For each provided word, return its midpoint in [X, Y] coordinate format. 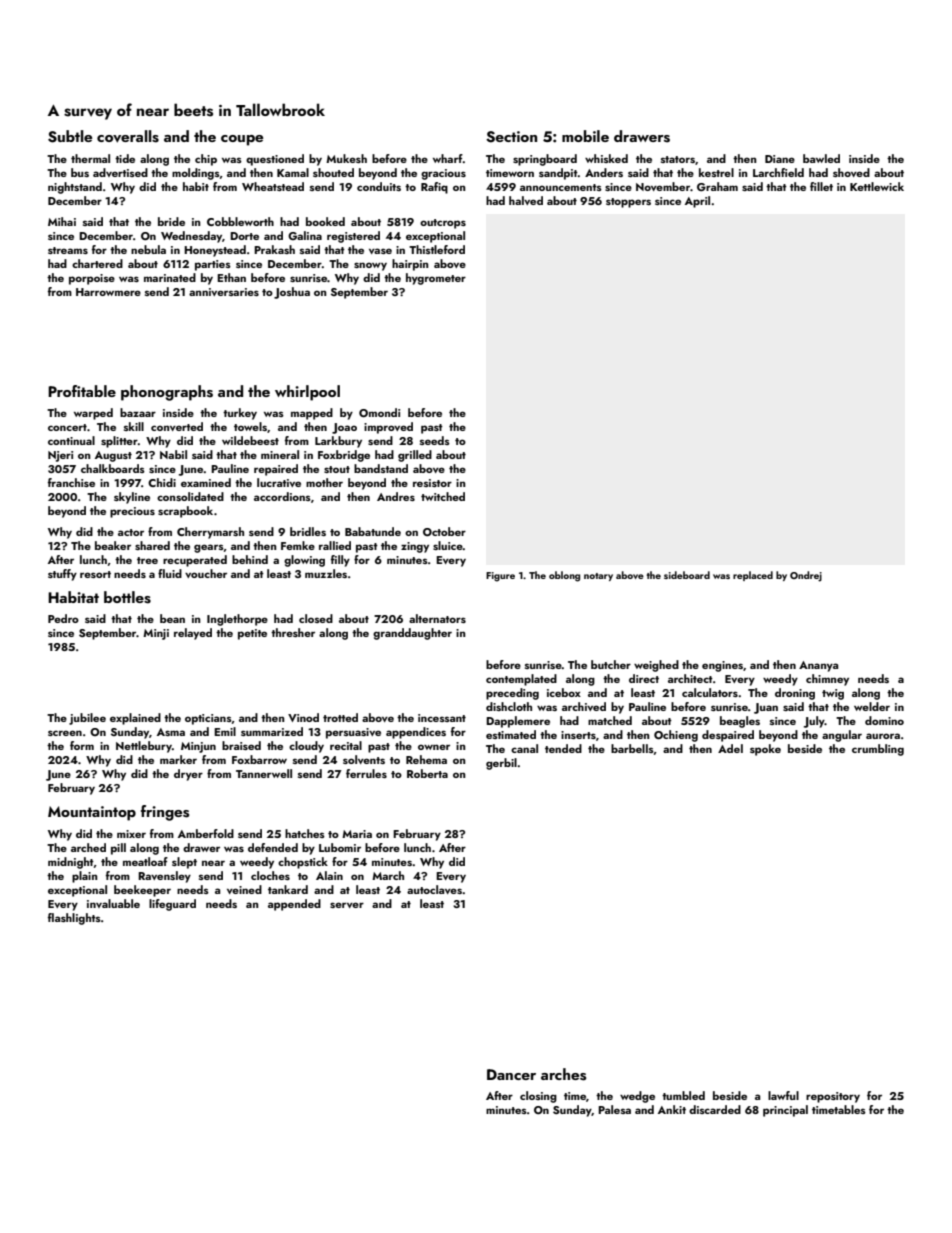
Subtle [70, 136]
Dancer [511, 1074]
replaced [753, 576]
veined [244, 889]
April [697, 202]
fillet [821, 186]
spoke [765, 750]
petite [252, 634]
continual [71, 440]
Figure [500, 577]
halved [526, 200]
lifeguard [172, 905]
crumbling [878, 750]
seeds [435, 440]
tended [563, 748]
